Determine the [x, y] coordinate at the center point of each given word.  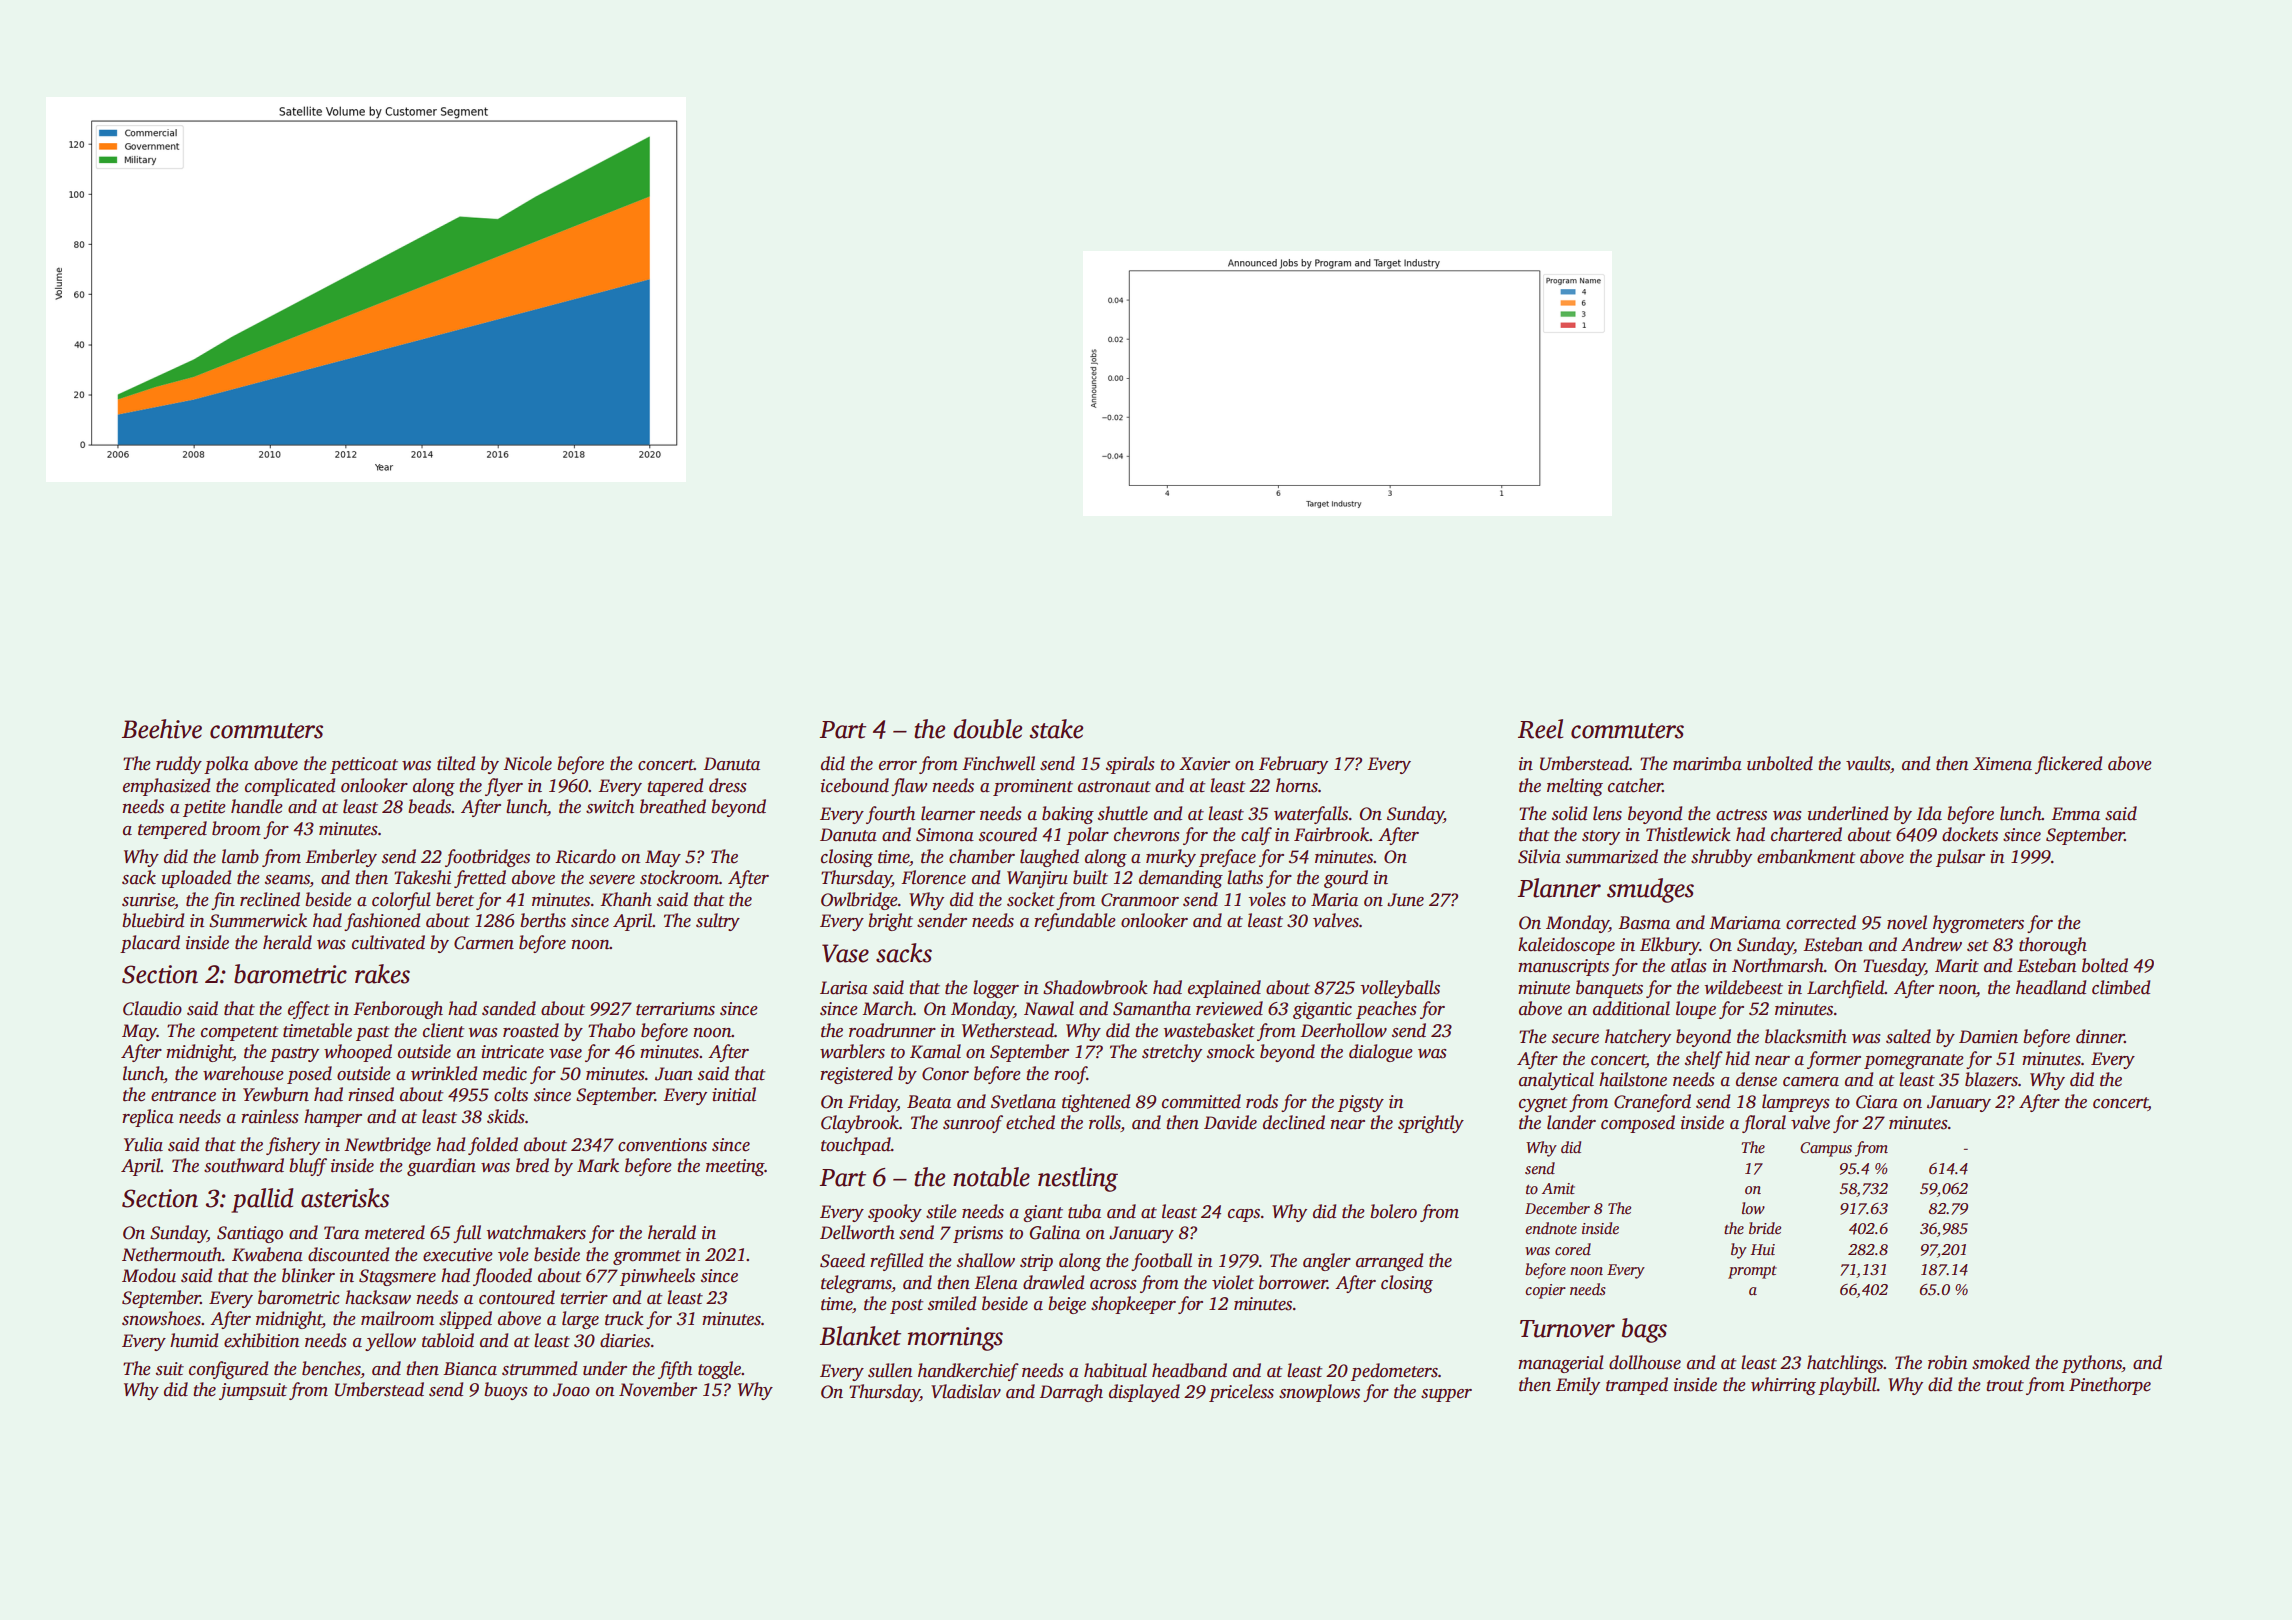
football [1161, 1262]
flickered [2068, 765]
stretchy [1172, 1053]
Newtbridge [387, 1146]
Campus [1826, 1149]
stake [1056, 729]
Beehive [162, 729]
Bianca [470, 1369]
